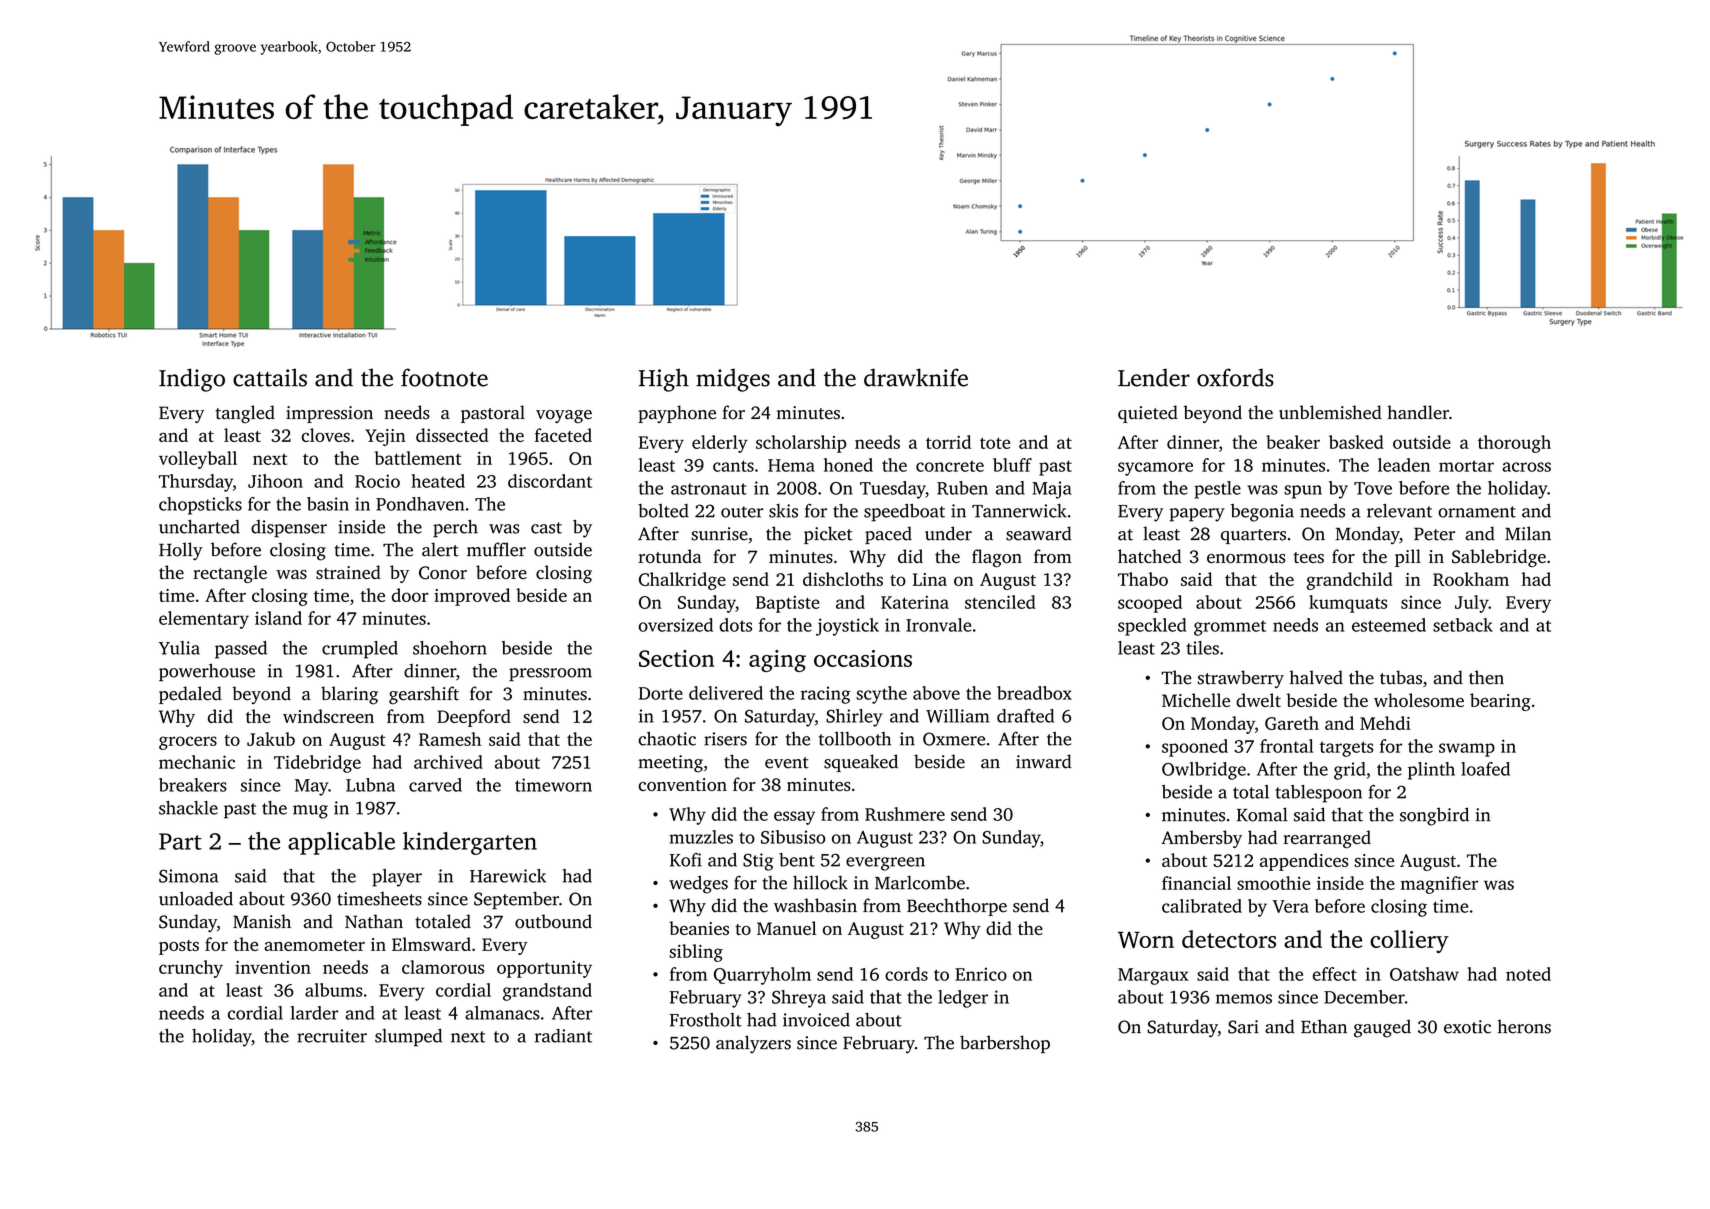  What do you see at coordinates (1418, 412) in the screenshot?
I see `handler` at bounding box center [1418, 412].
